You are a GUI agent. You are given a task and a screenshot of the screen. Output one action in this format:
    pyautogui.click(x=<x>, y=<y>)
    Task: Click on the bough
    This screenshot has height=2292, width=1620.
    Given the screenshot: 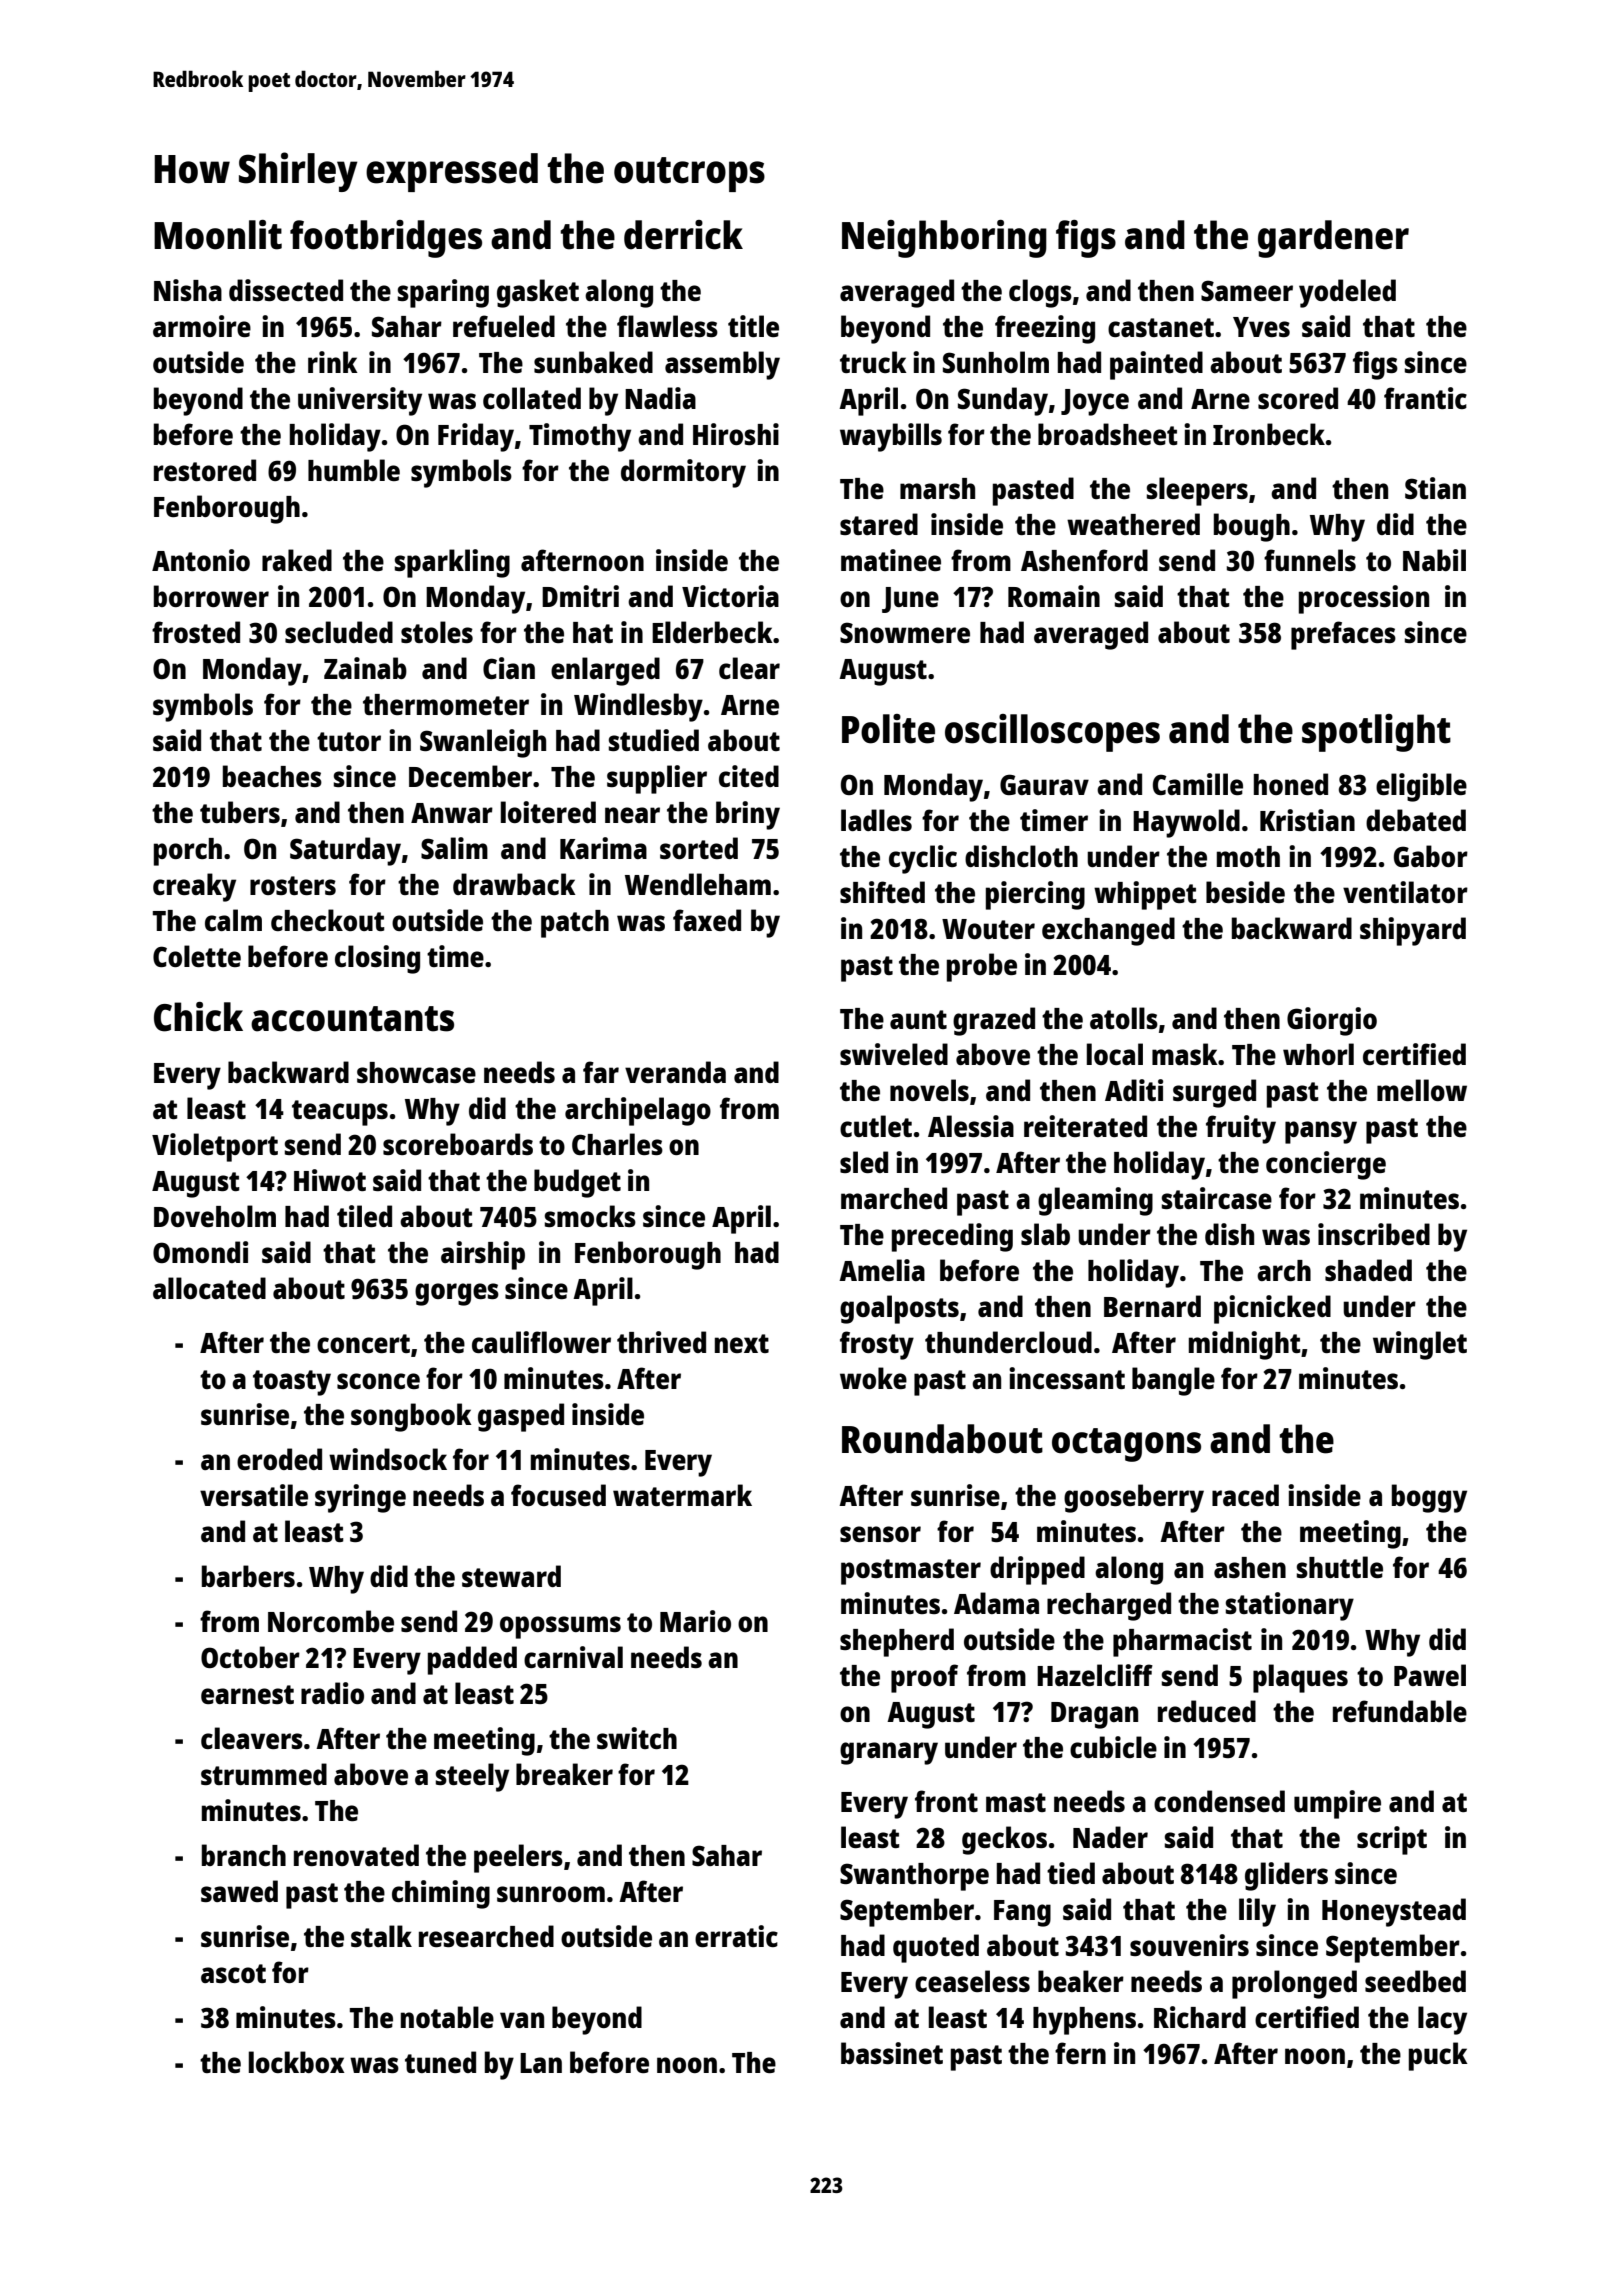 What is the action you would take?
    pyautogui.click(x=1252, y=527)
